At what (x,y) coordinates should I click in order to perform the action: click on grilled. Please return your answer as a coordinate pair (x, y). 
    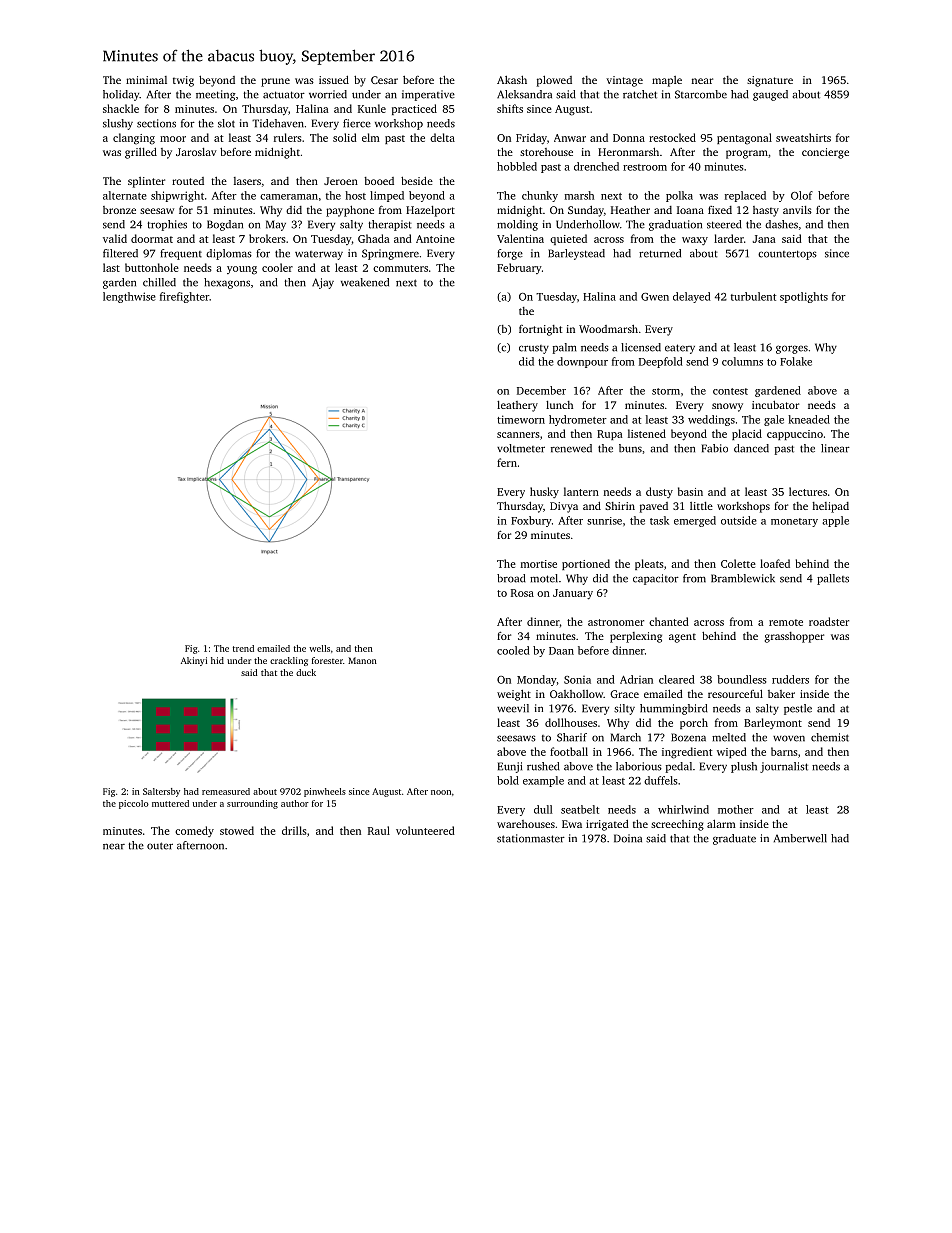
    Looking at the image, I should click on (141, 153).
